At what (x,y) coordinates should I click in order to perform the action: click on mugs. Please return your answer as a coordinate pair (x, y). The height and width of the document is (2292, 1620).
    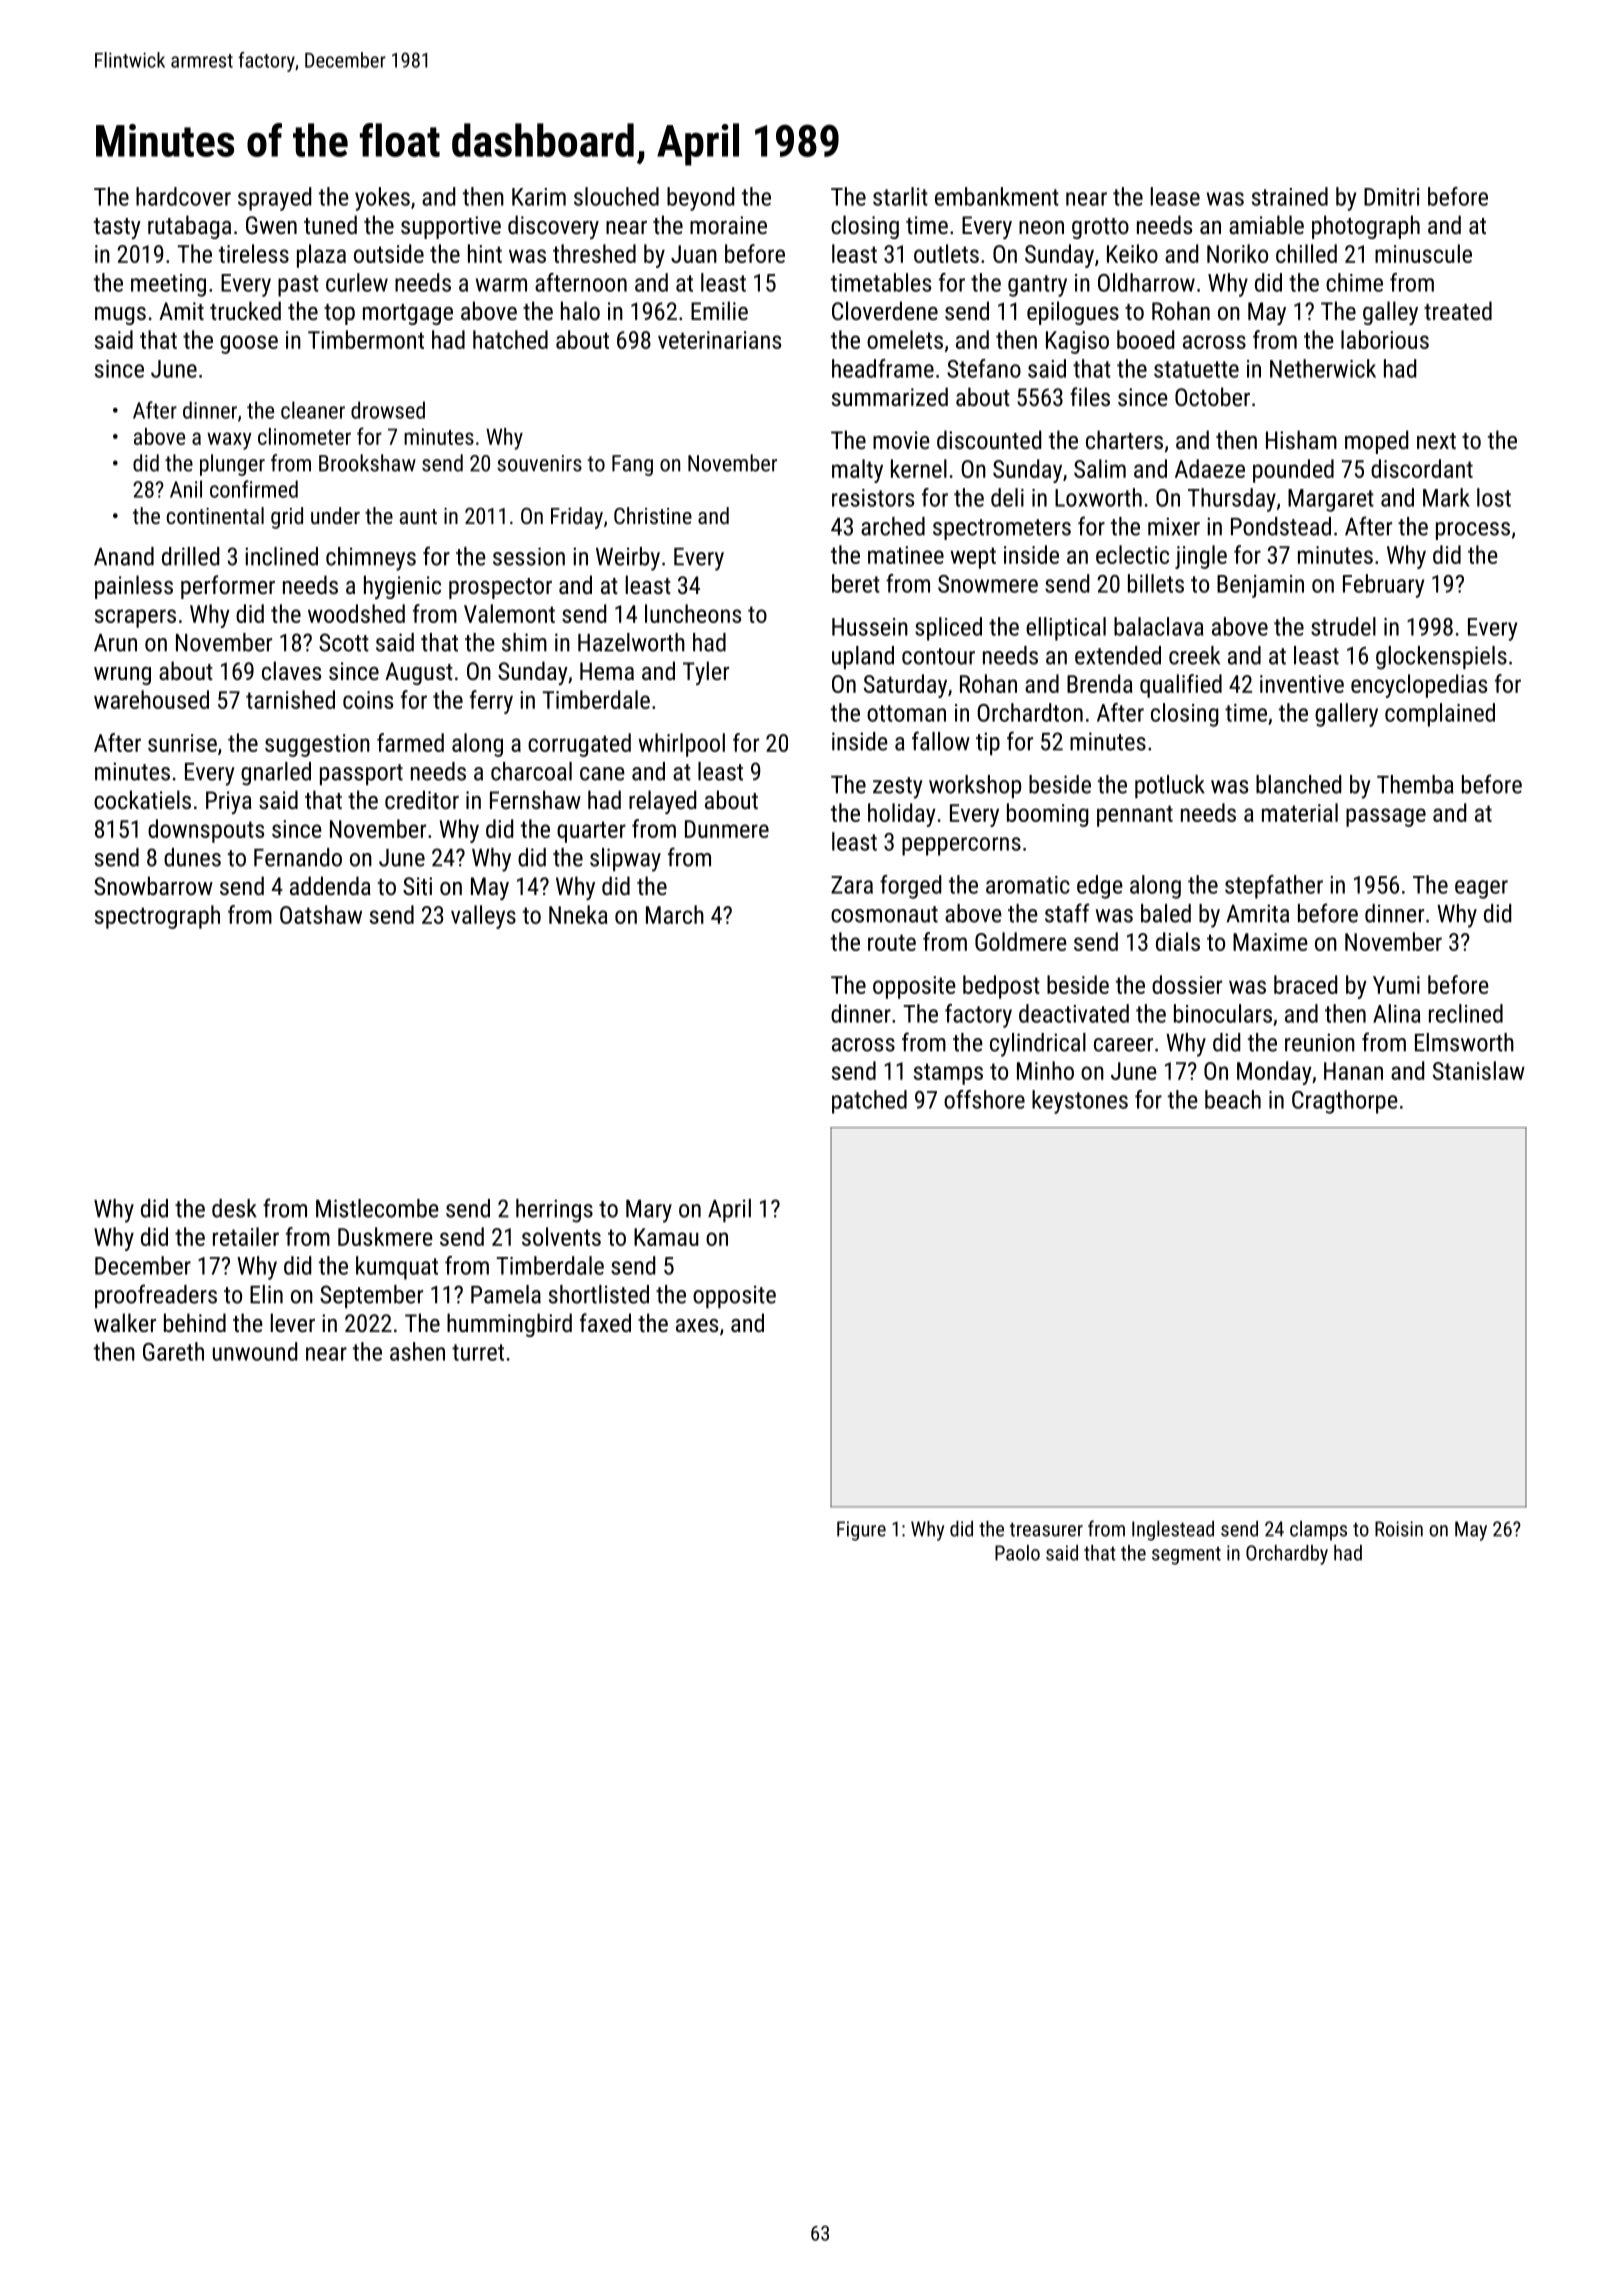
    Looking at the image, I should click on (120, 316).
